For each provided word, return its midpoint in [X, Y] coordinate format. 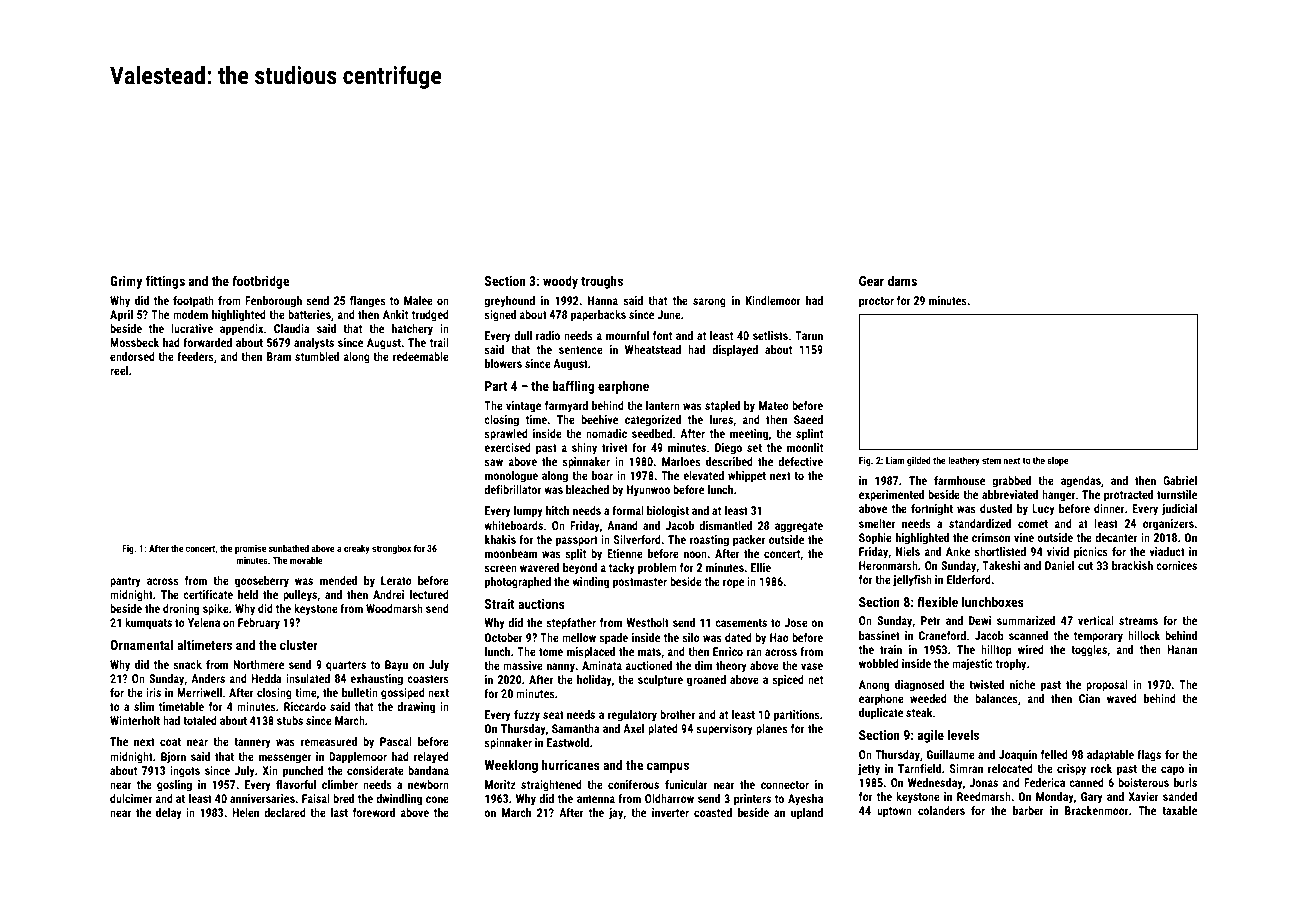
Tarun [809, 335]
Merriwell [199, 692]
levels [963, 734]
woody [560, 282]
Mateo [774, 405]
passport [577, 541]
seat [553, 715]
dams [902, 280]
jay [616, 814]
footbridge [261, 282]
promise [250, 549]
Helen [245, 812]
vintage [523, 407]
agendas [1081, 482]
